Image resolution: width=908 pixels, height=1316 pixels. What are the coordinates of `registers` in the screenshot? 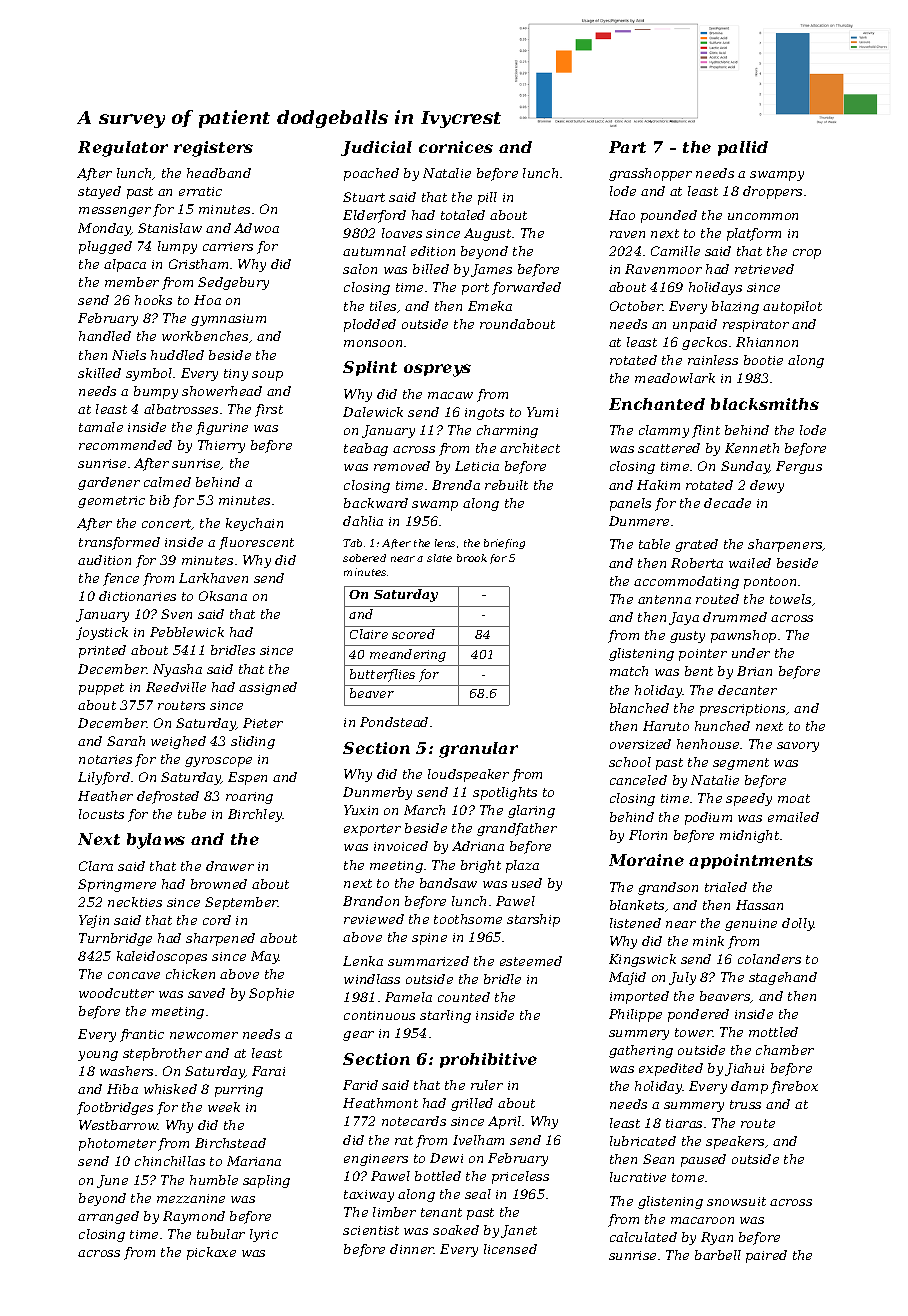 It's located at (213, 149).
